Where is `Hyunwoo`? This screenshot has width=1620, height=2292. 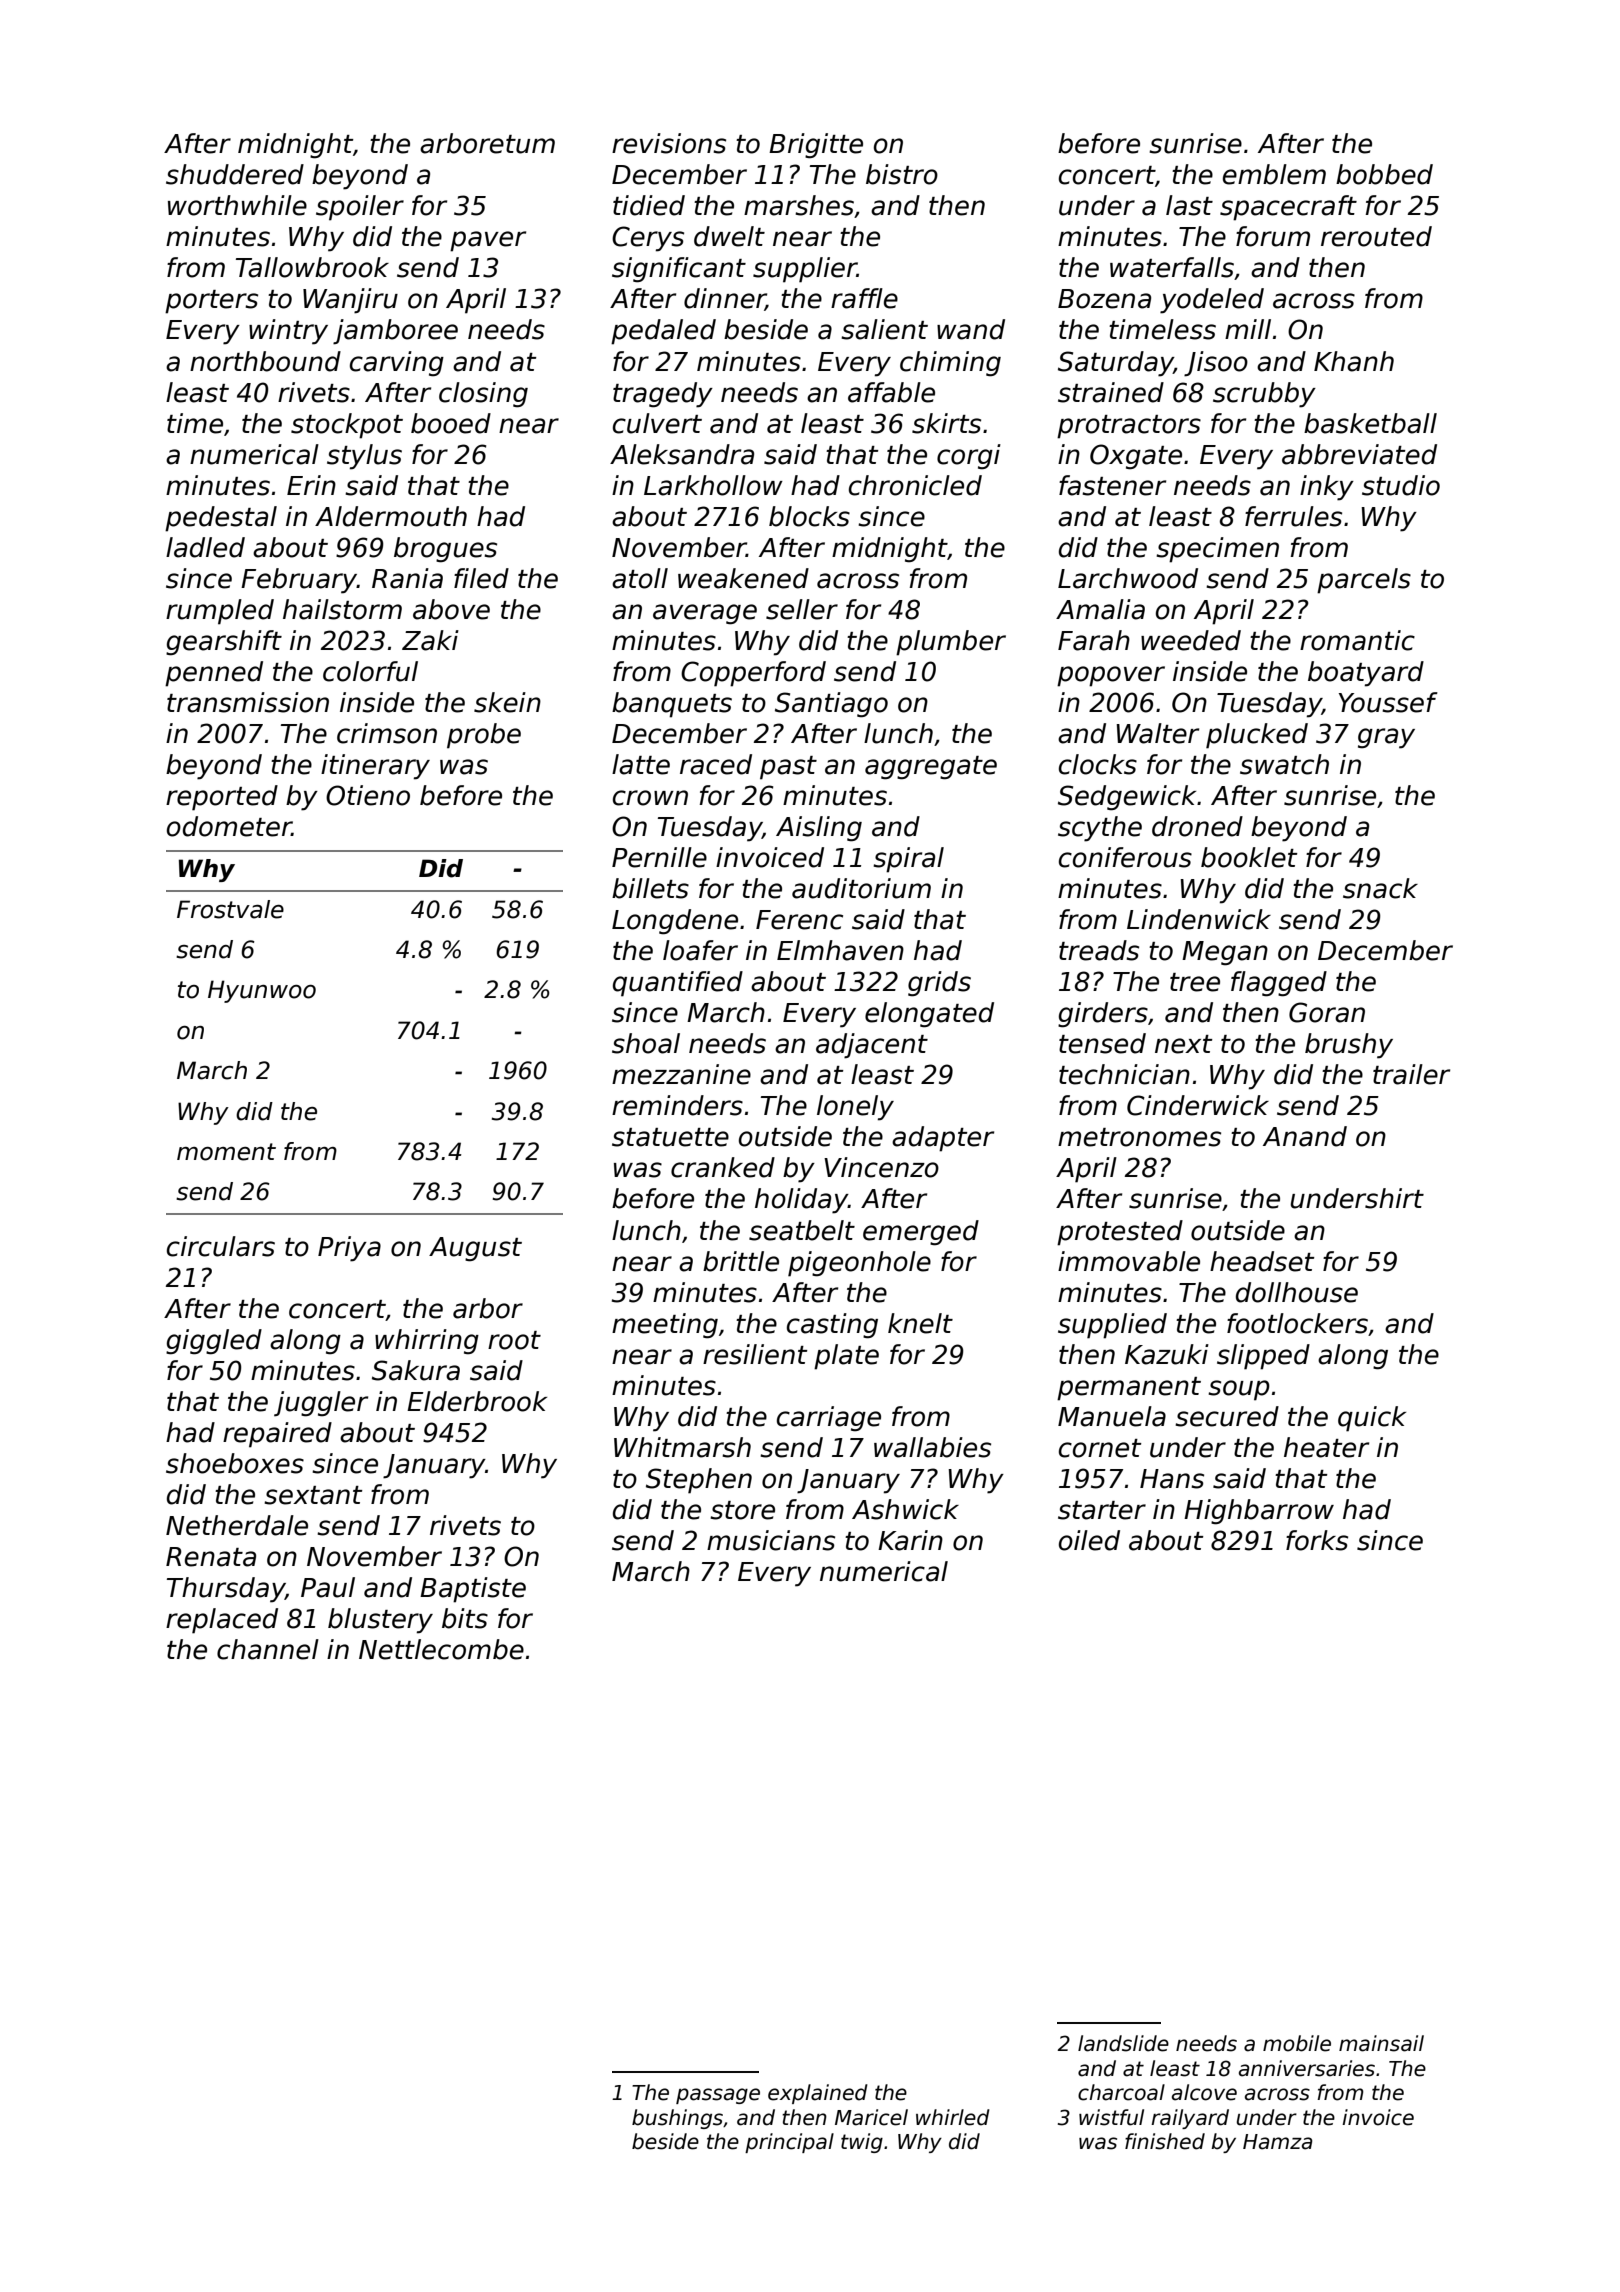 Hyunwoo is located at coordinates (262, 991).
